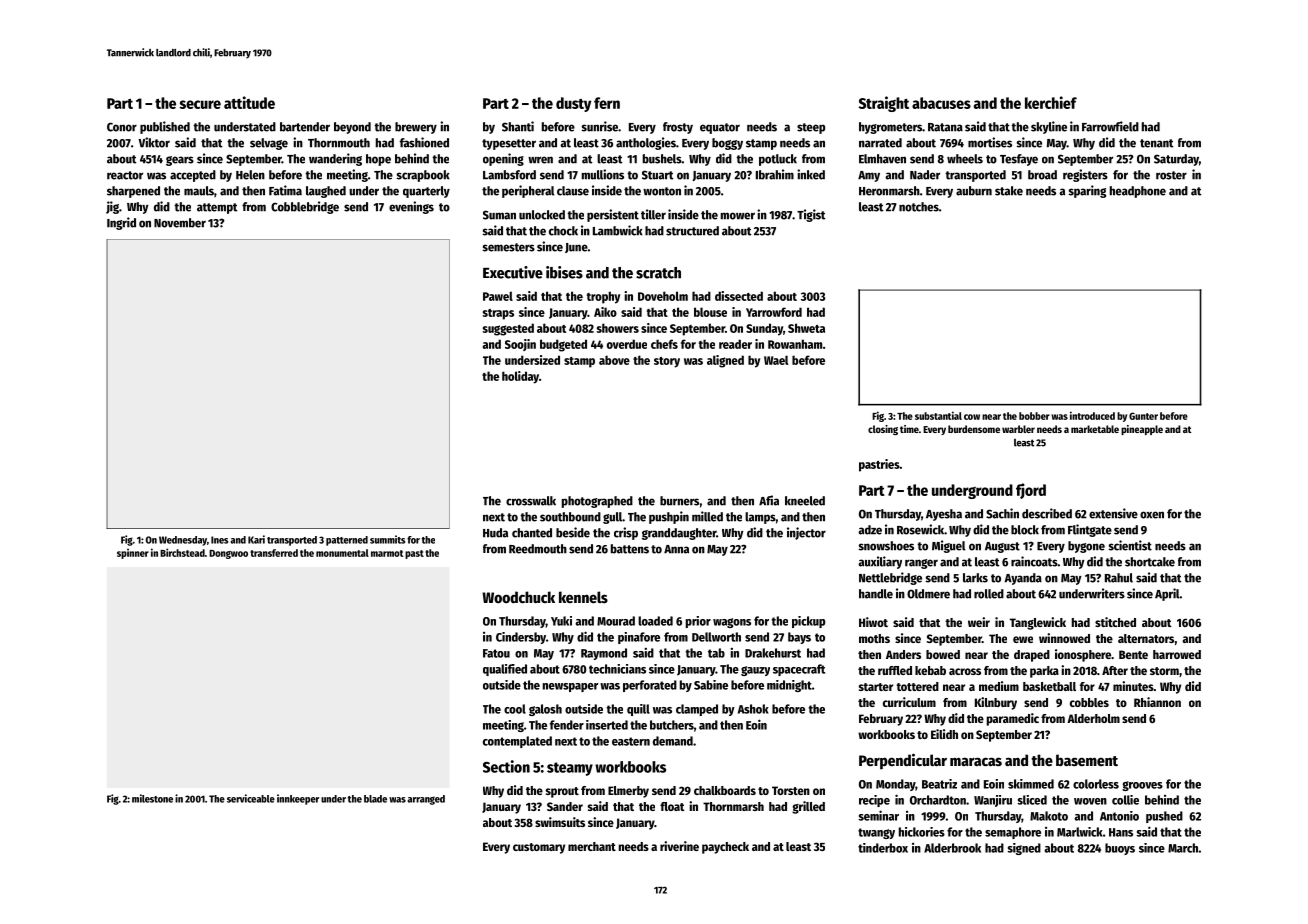 Image resolution: width=1308 pixels, height=924 pixels. I want to click on roster, so click(1171, 175).
